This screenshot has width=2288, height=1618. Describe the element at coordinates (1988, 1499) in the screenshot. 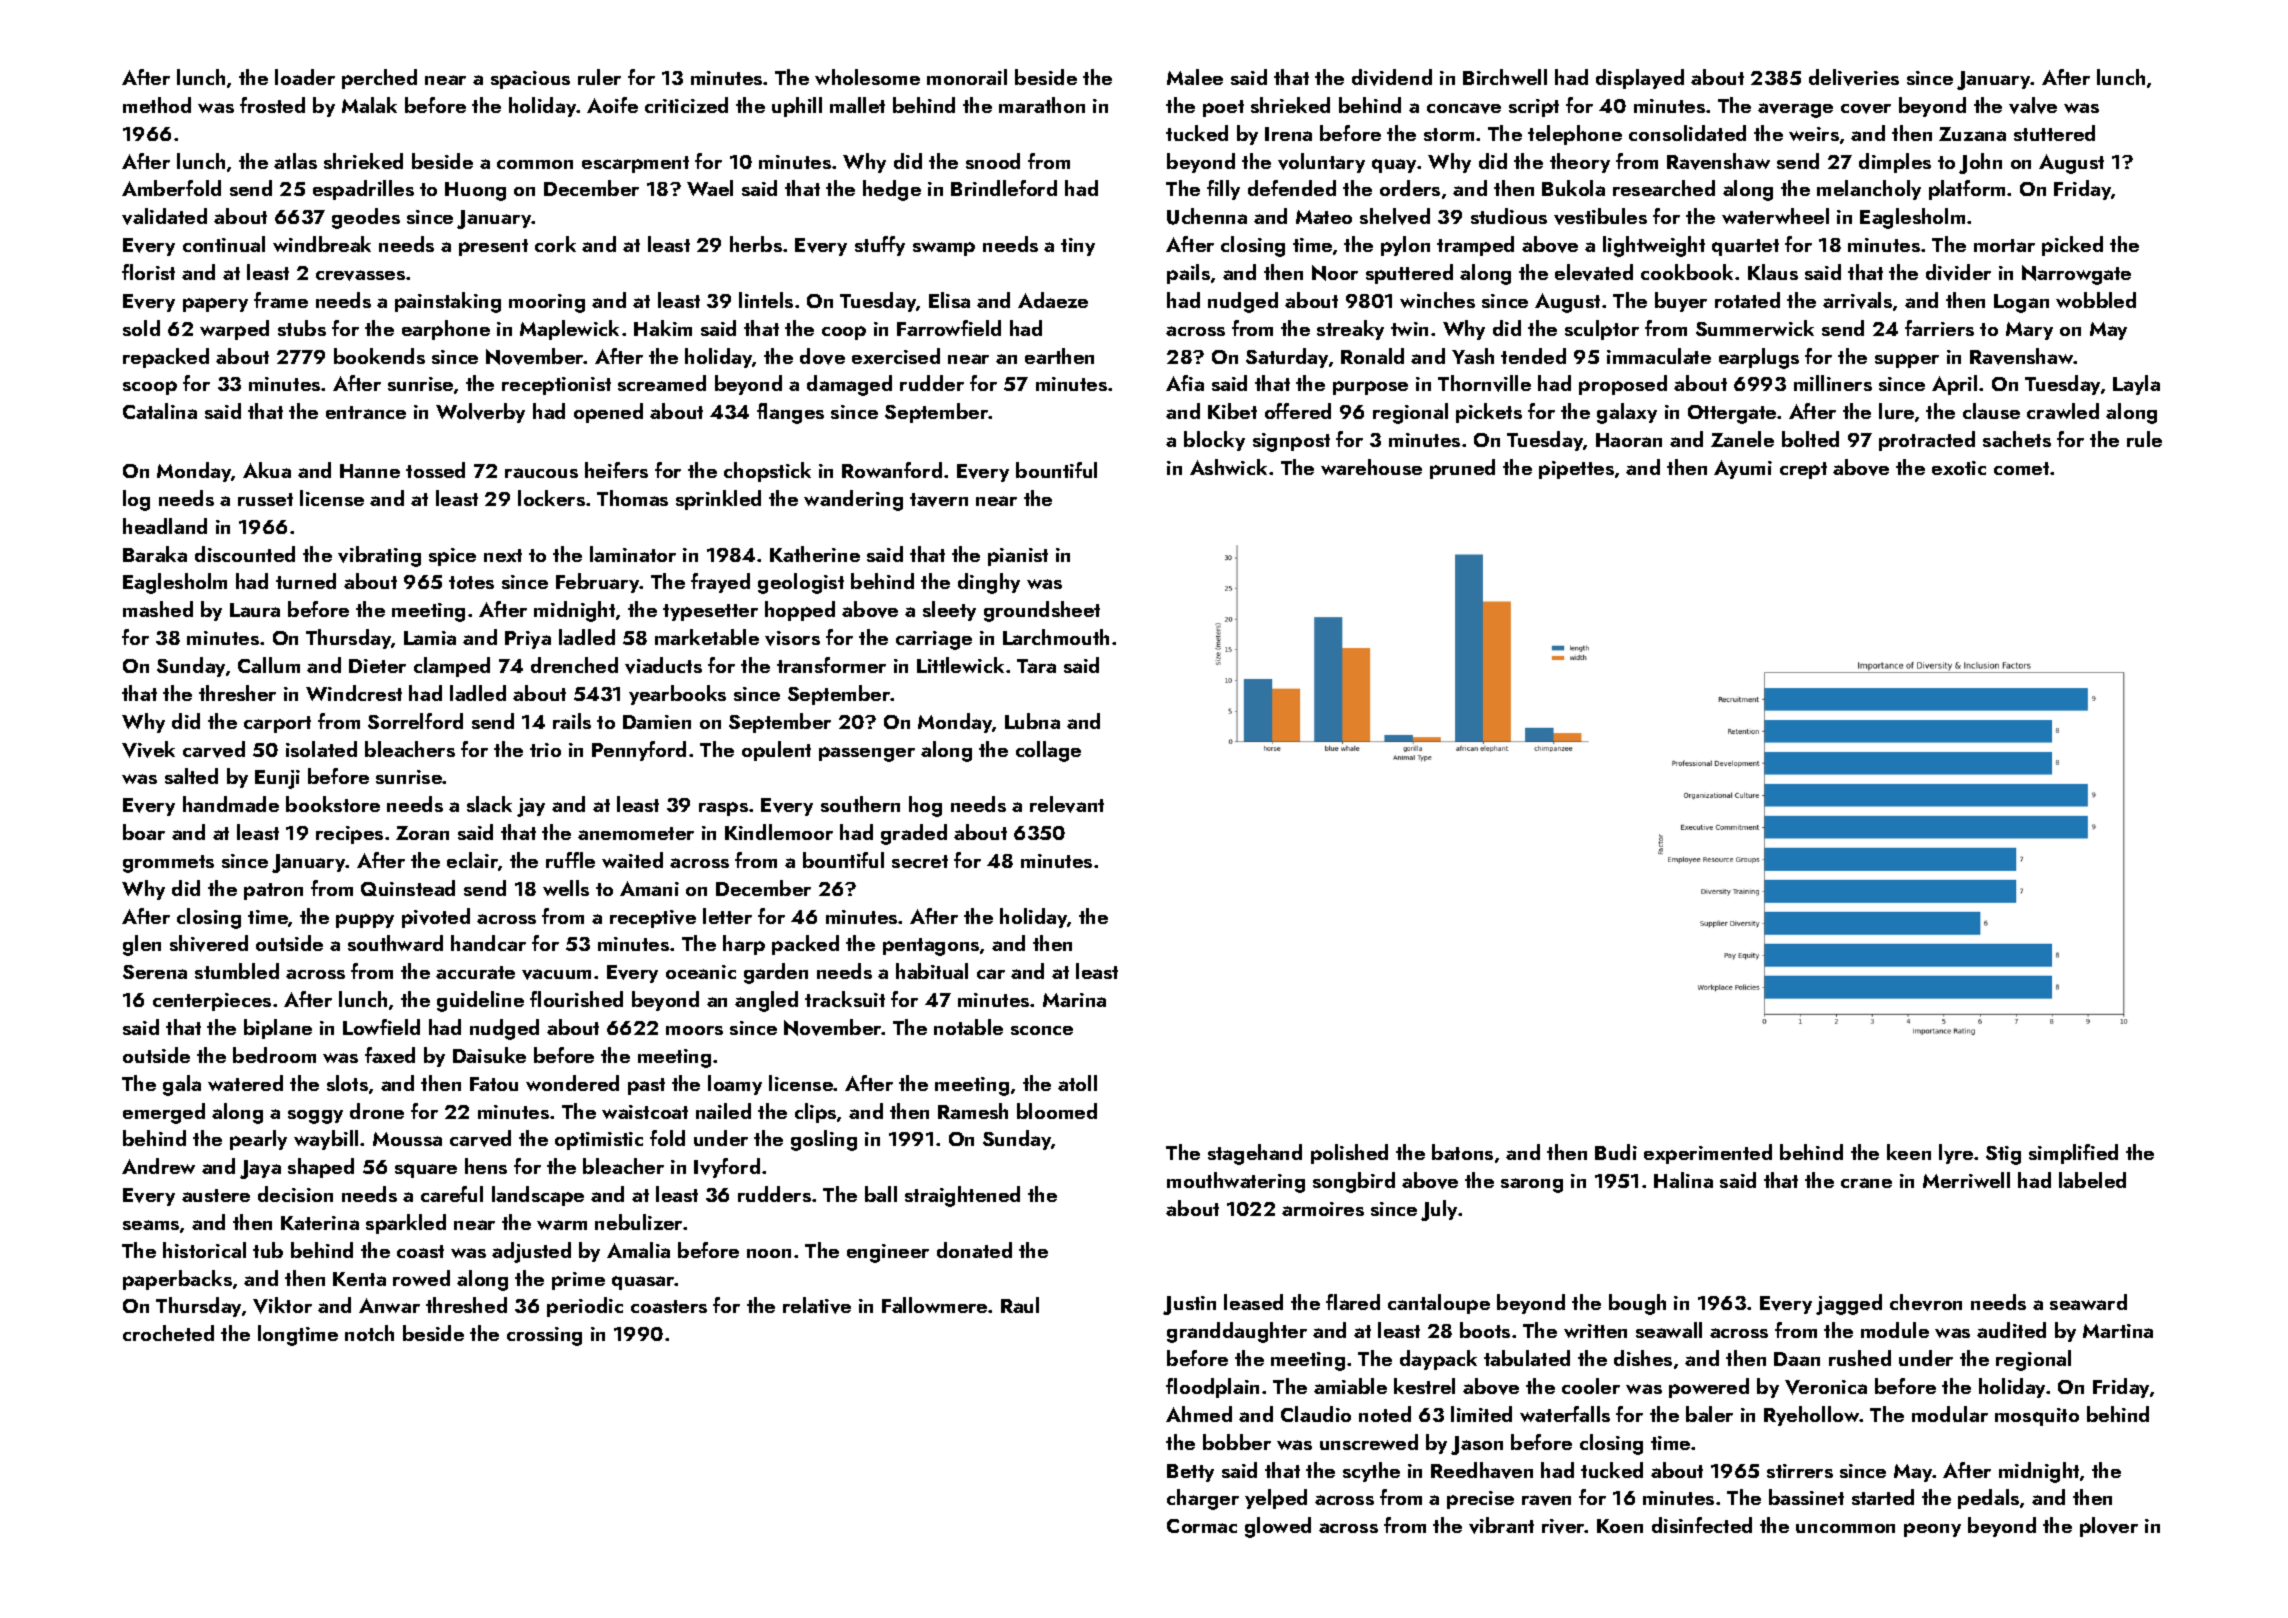

I see `pedals` at that location.
